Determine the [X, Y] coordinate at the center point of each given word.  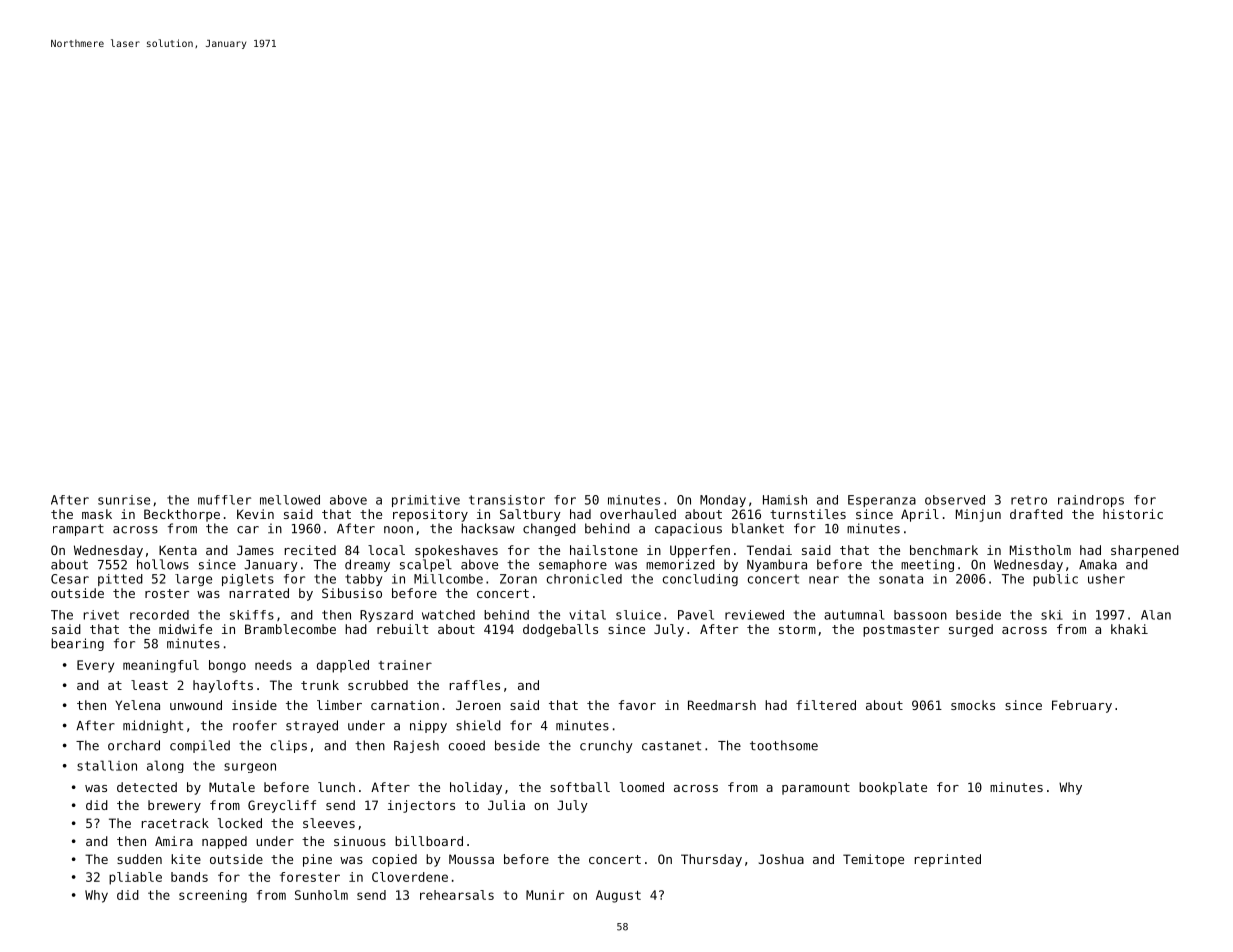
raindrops [1091, 501]
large [193, 580]
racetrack [175, 823]
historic [1133, 514]
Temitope [873, 860]
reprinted [948, 860]
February [1082, 706]
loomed [642, 787]
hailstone [604, 550]
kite [186, 859]
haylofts [223, 686]
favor [637, 705]
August [618, 896]
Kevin [255, 514]
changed [549, 529]
